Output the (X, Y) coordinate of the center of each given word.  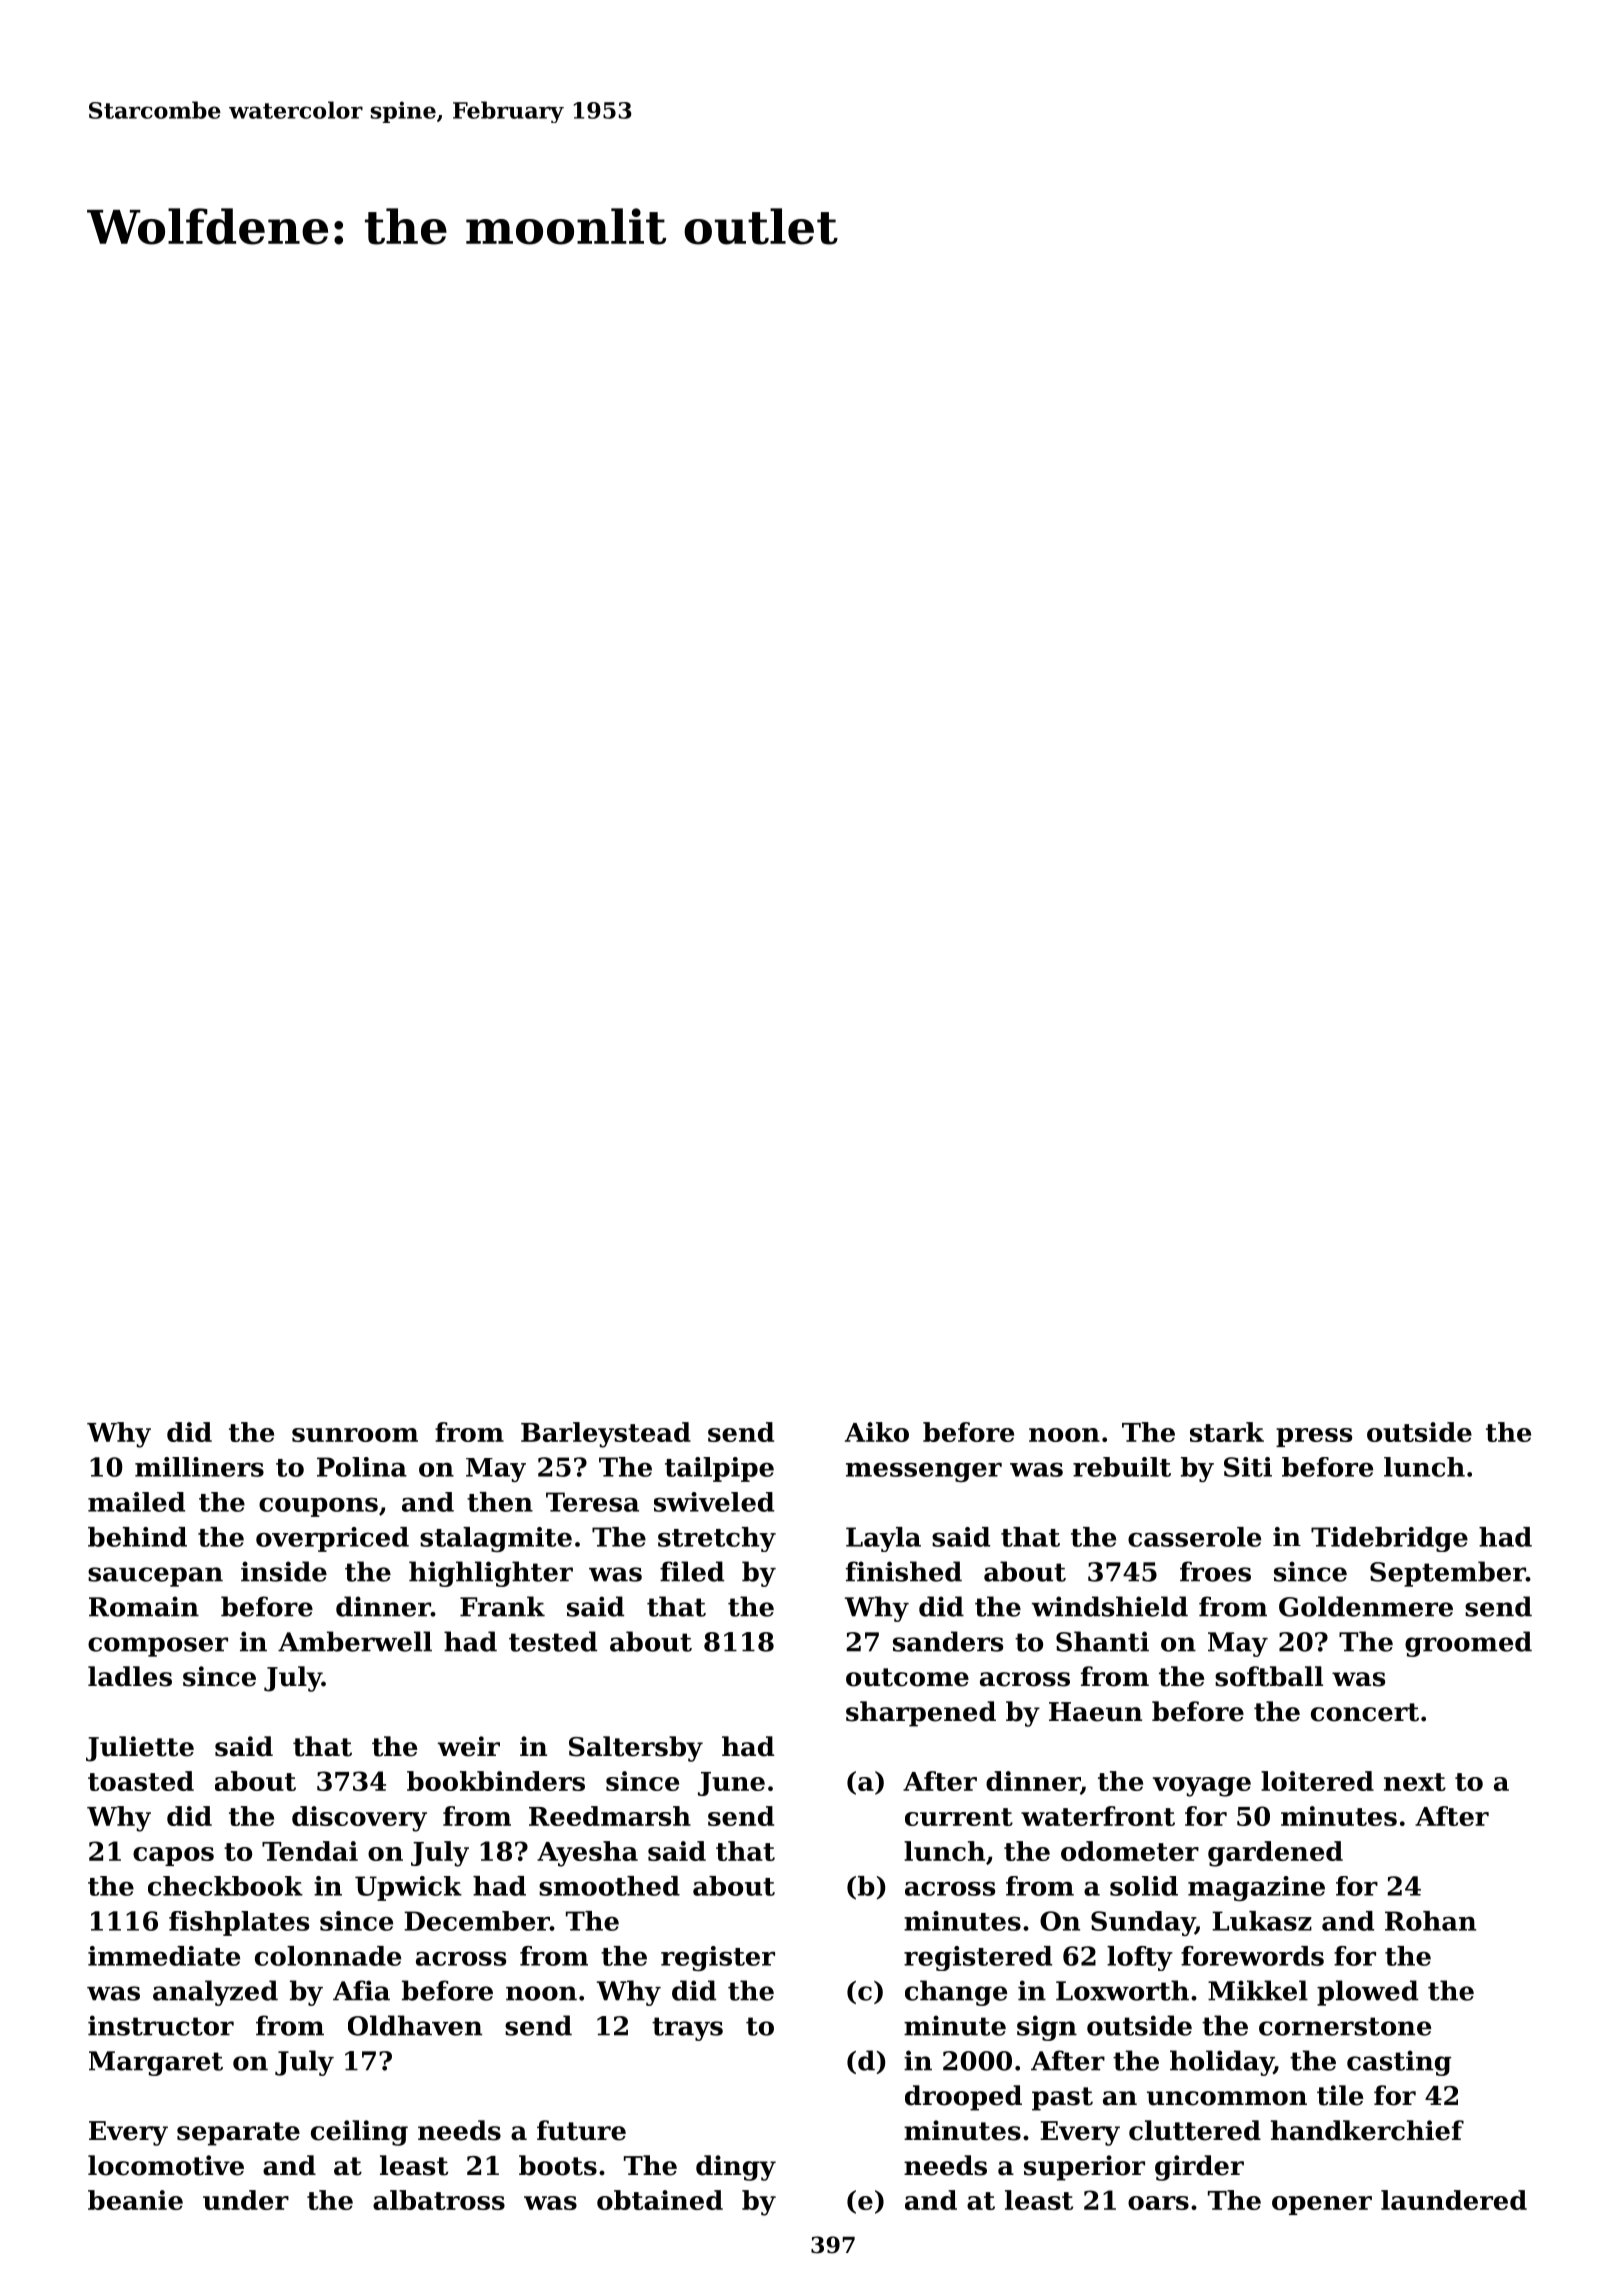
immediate (164, 1956)
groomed (1468, 1644)
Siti (1248, 1467)
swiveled (714, 1502)
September (1448, 1574)
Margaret (156, 2063)
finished (904, 1571)
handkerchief (1367, 2130)
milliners (199, 1467)
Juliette (140, 1749)
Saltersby (636, 1749)
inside (284, 1571)
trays (687, 2029)
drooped (963, 2098)
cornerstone (1345, 2026)
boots (558, 2165)
